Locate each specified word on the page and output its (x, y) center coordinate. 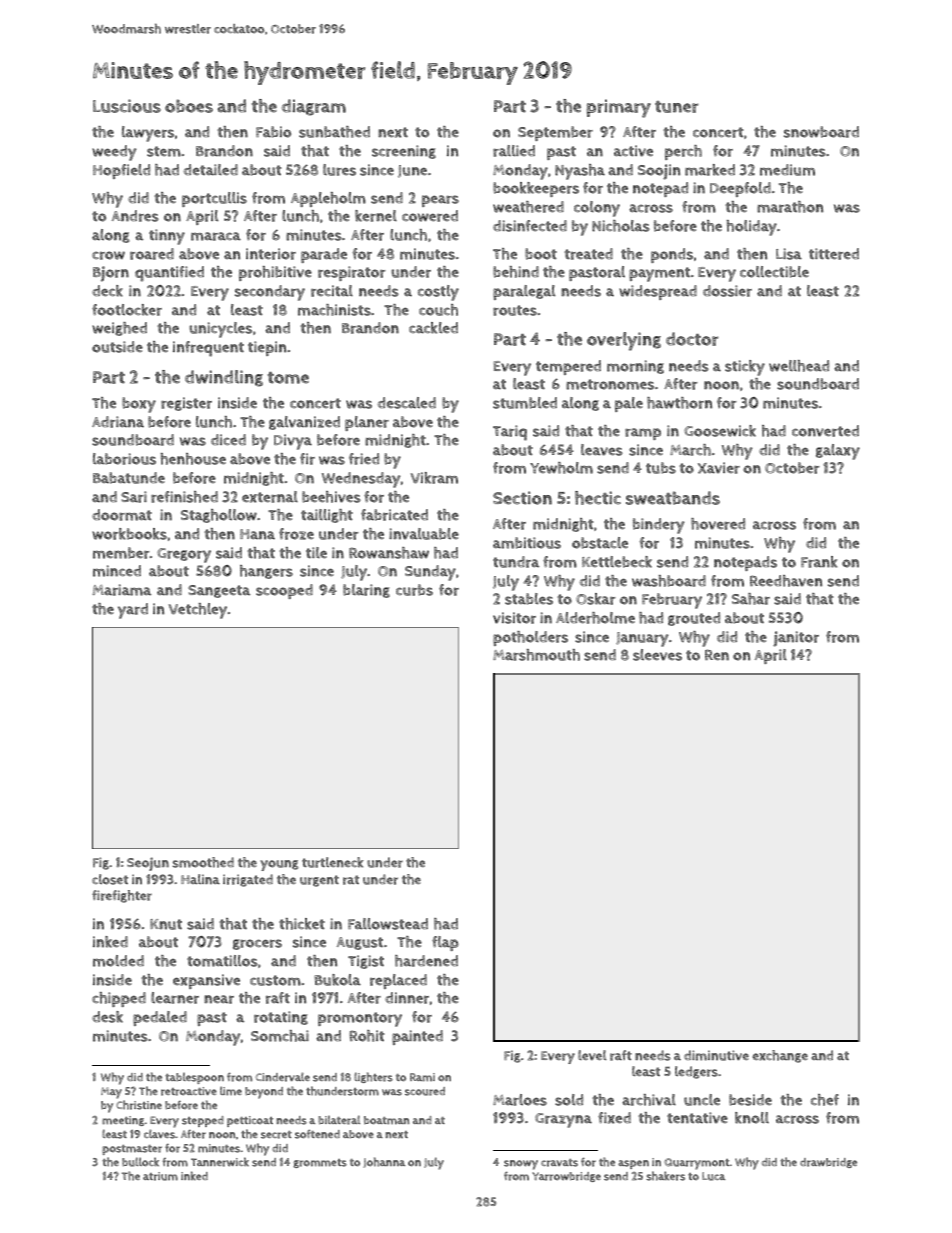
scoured (425, 1091)
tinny (167, 237)
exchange (780, 1056)
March (690, 450)
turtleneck (333, 862)
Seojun (148, 864)
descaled (406, 403)
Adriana (118, 422)
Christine (139, 1105)
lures (339, 170)
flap (445, 943)
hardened (426, 961)
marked (710, 170)
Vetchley (198, 611)
